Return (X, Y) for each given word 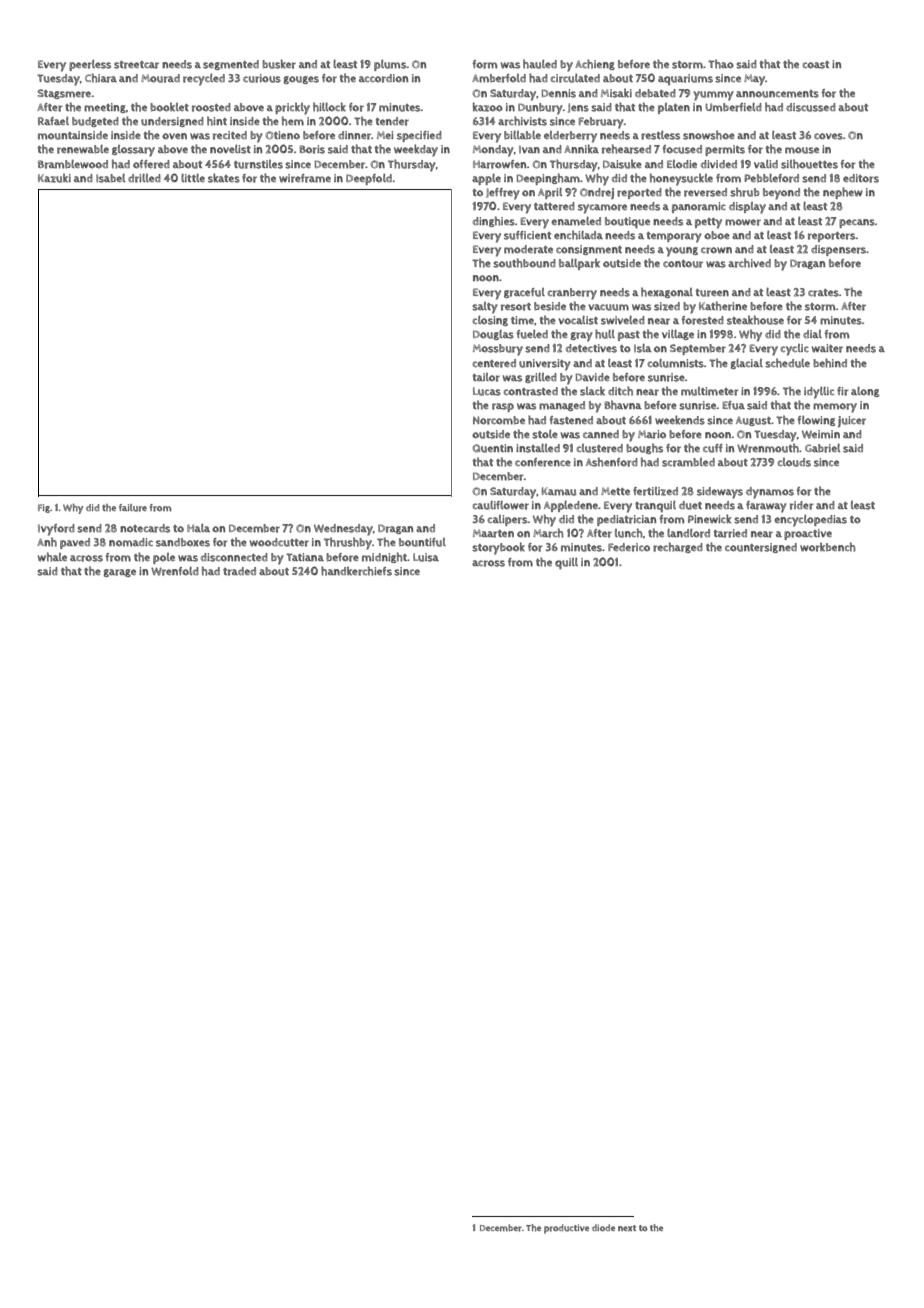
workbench (827, 547)
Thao (721, 64)
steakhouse (755, 320)
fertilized (655, 491)
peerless (90, 65)
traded (239, 571)
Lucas (487, 391)
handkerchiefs (356, 571)
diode (603, 1227)
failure (133, 508)
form (484, 64)
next (627, 1228)
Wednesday (343, 530)
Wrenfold (175, 571)
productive (566, 1229)
